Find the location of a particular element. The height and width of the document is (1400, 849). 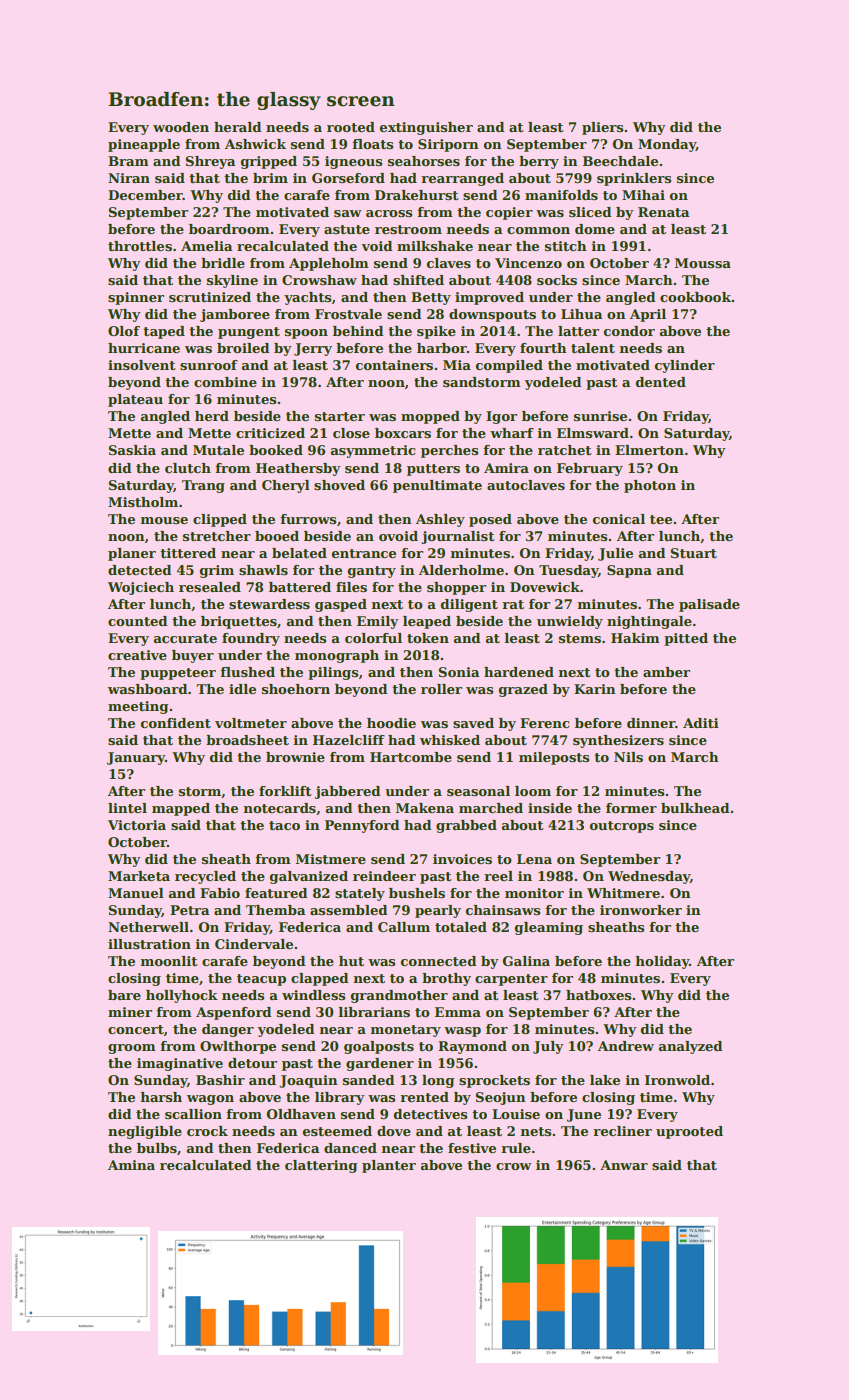

grim is located at coordinates (217, 571).
